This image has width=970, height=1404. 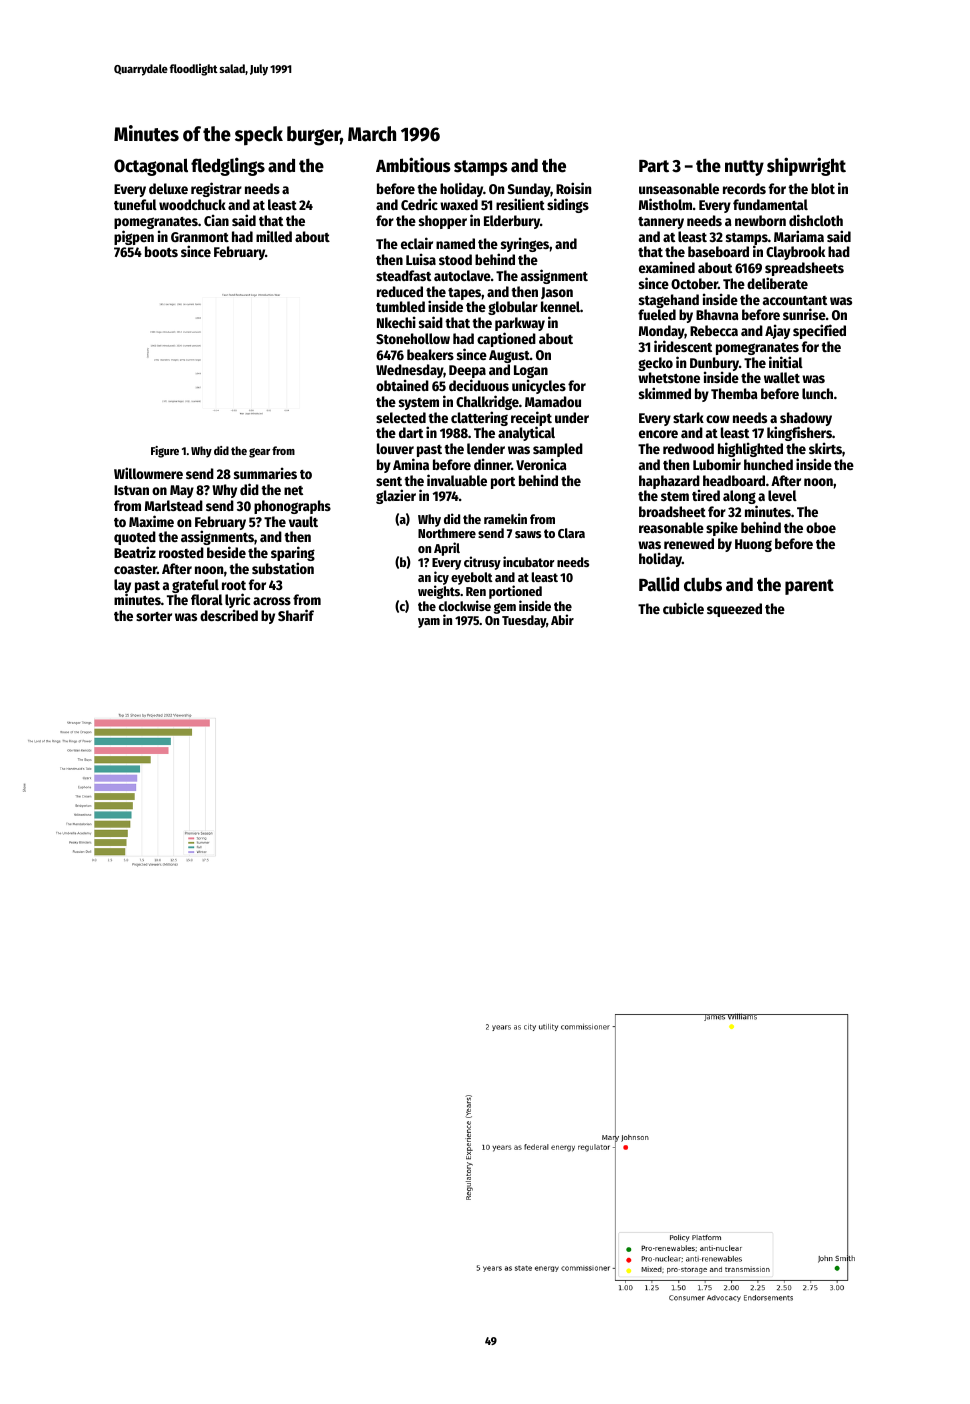 What do you see at coordinates (419, 204) in the image?
I see `Cedric` at bounding box center [419, 204].
